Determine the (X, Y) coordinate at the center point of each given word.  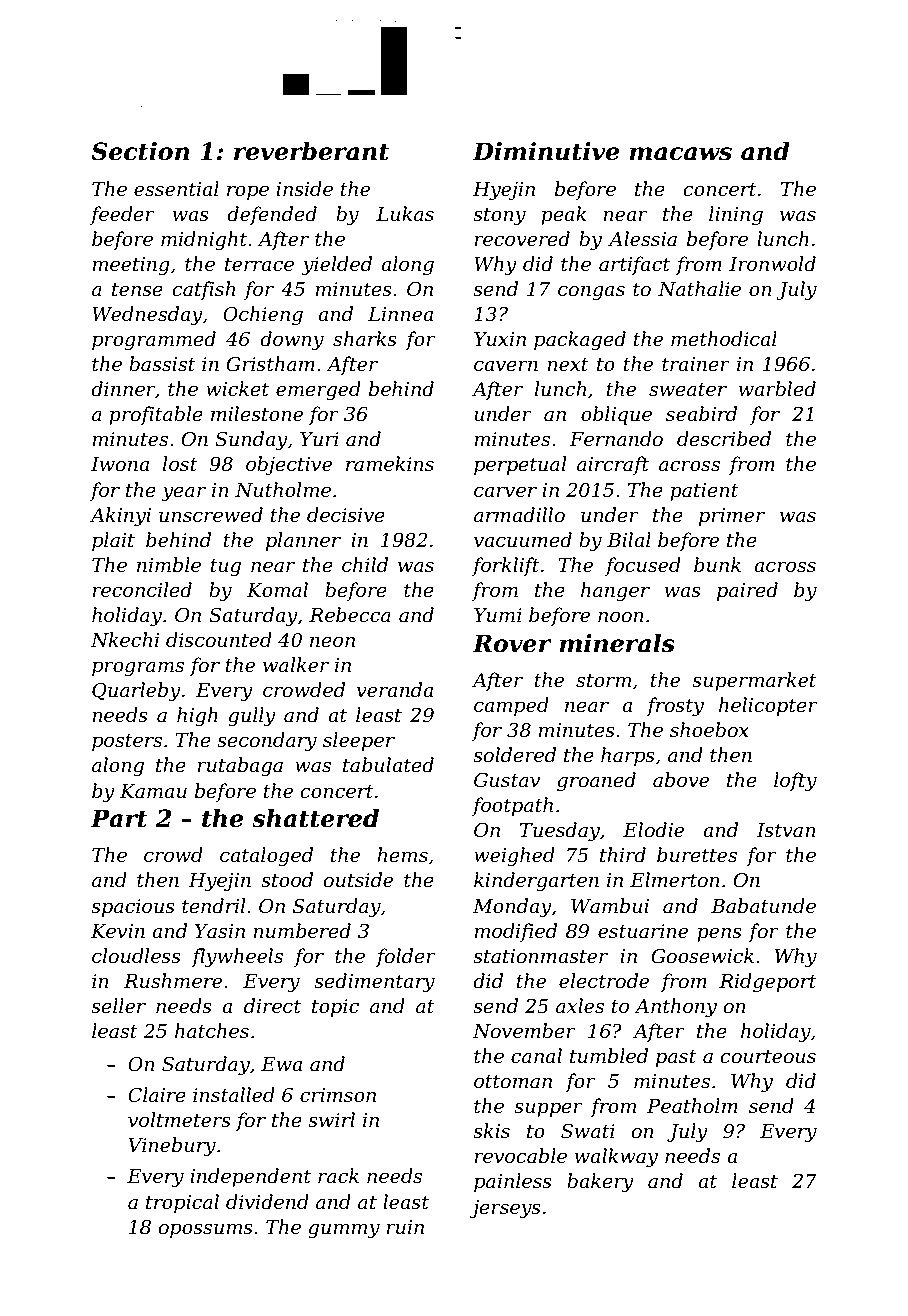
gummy (344, 1231)
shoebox (709, 730)
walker (296, 665)
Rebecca (350, 615)
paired (747, 591)
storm (603, 681)
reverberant (311, 151)
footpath (512, 806)
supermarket (754, 681)
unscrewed (211, 515)
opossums (205, 1231)
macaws (680, 154)
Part (119, 818)
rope (248, 193)
